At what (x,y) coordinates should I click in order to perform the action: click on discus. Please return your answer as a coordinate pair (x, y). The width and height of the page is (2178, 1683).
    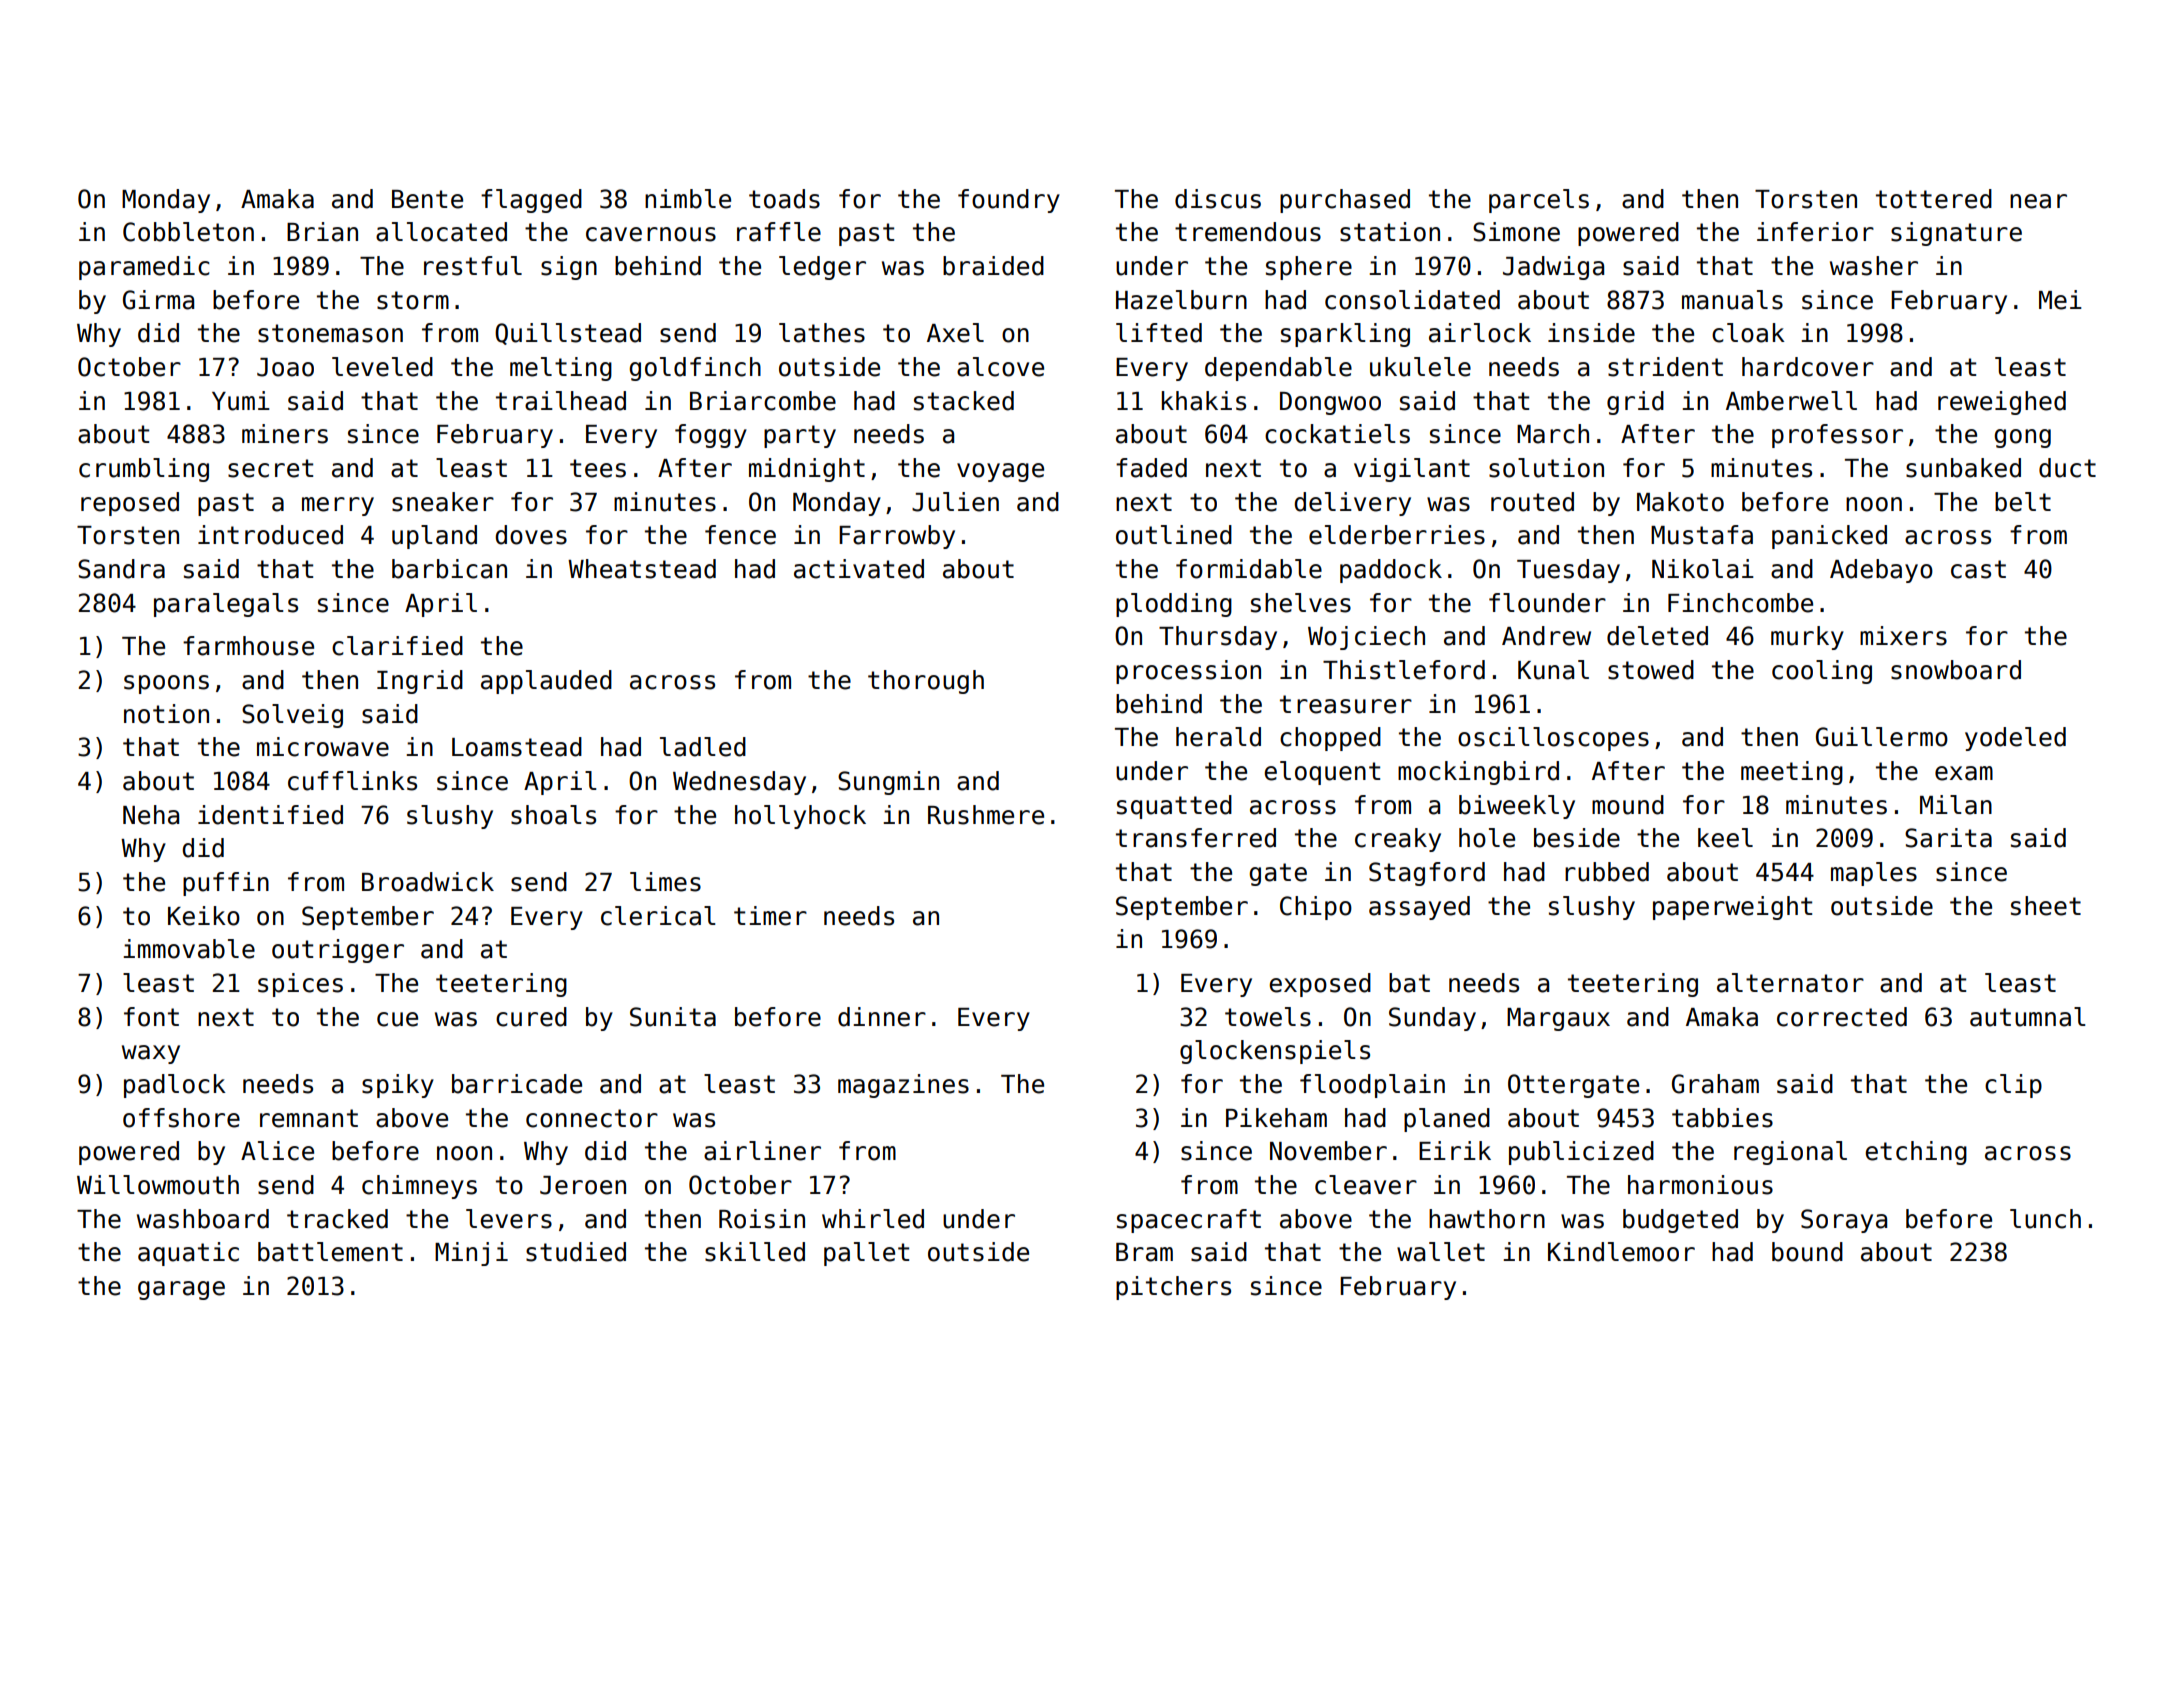
    Looking at the image, I should click on (1218, 199).
